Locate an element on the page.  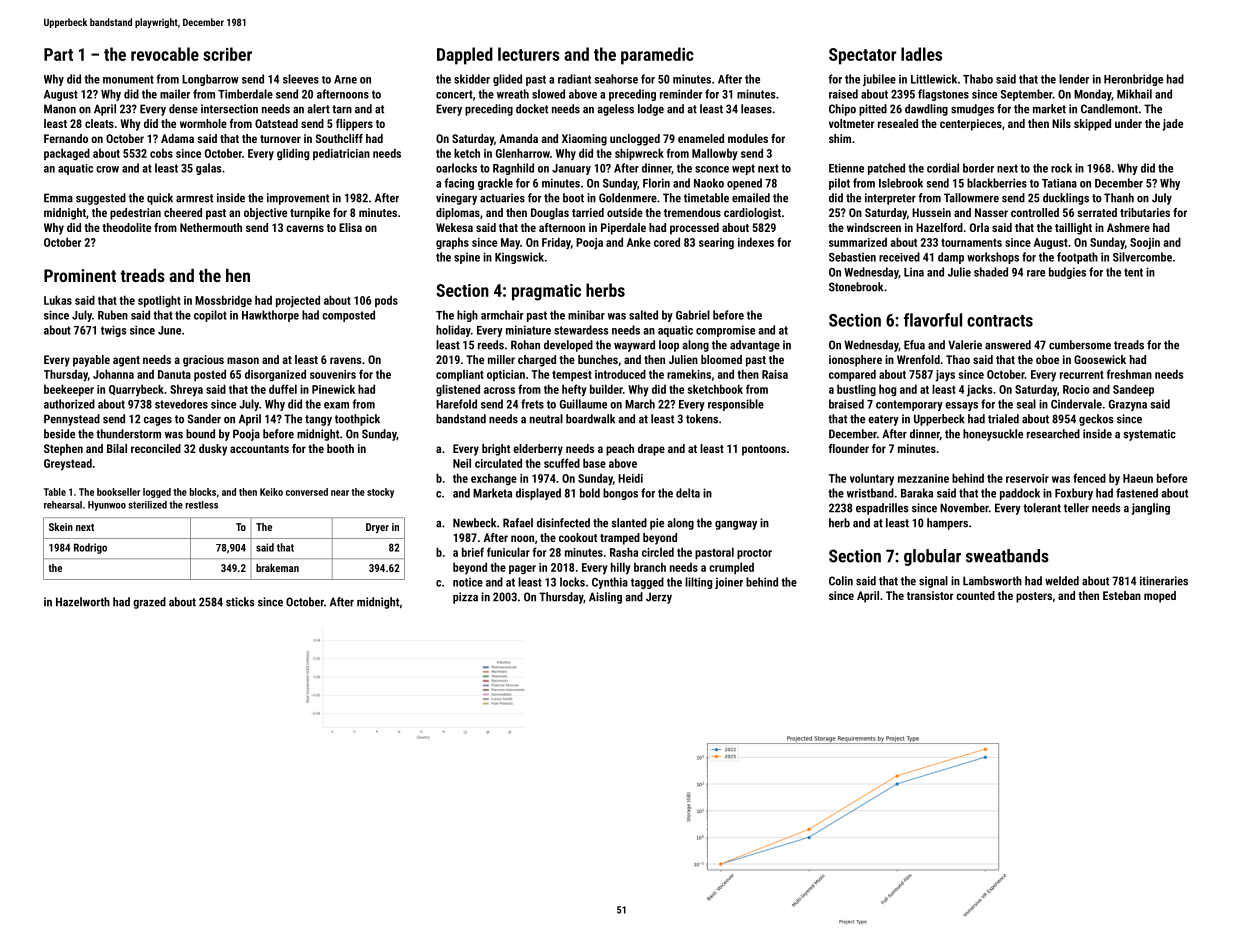
boardwalk is located at coordinates (590, 419).
